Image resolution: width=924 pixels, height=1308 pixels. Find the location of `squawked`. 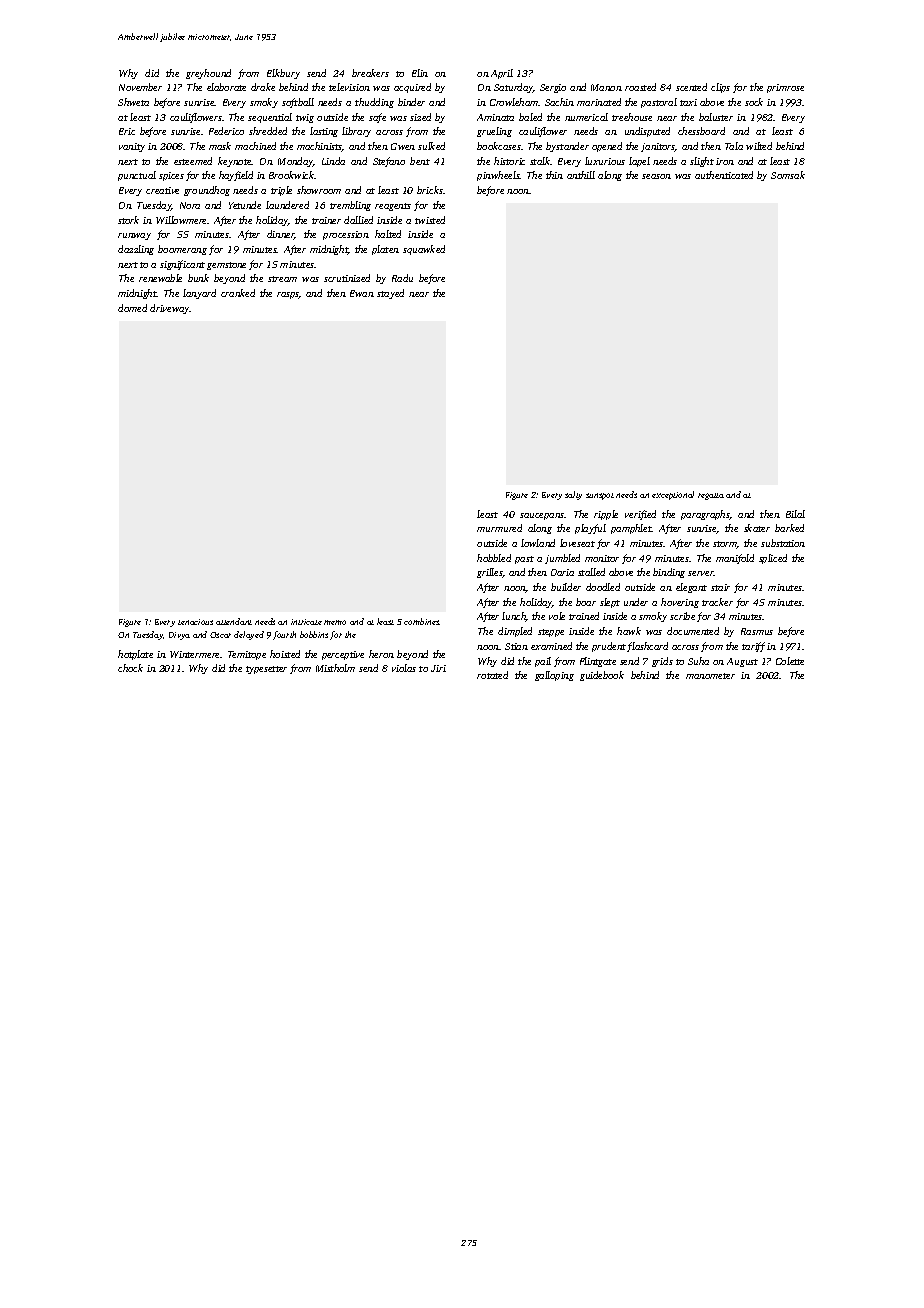

squawked is located at coordinates (424, 250).
